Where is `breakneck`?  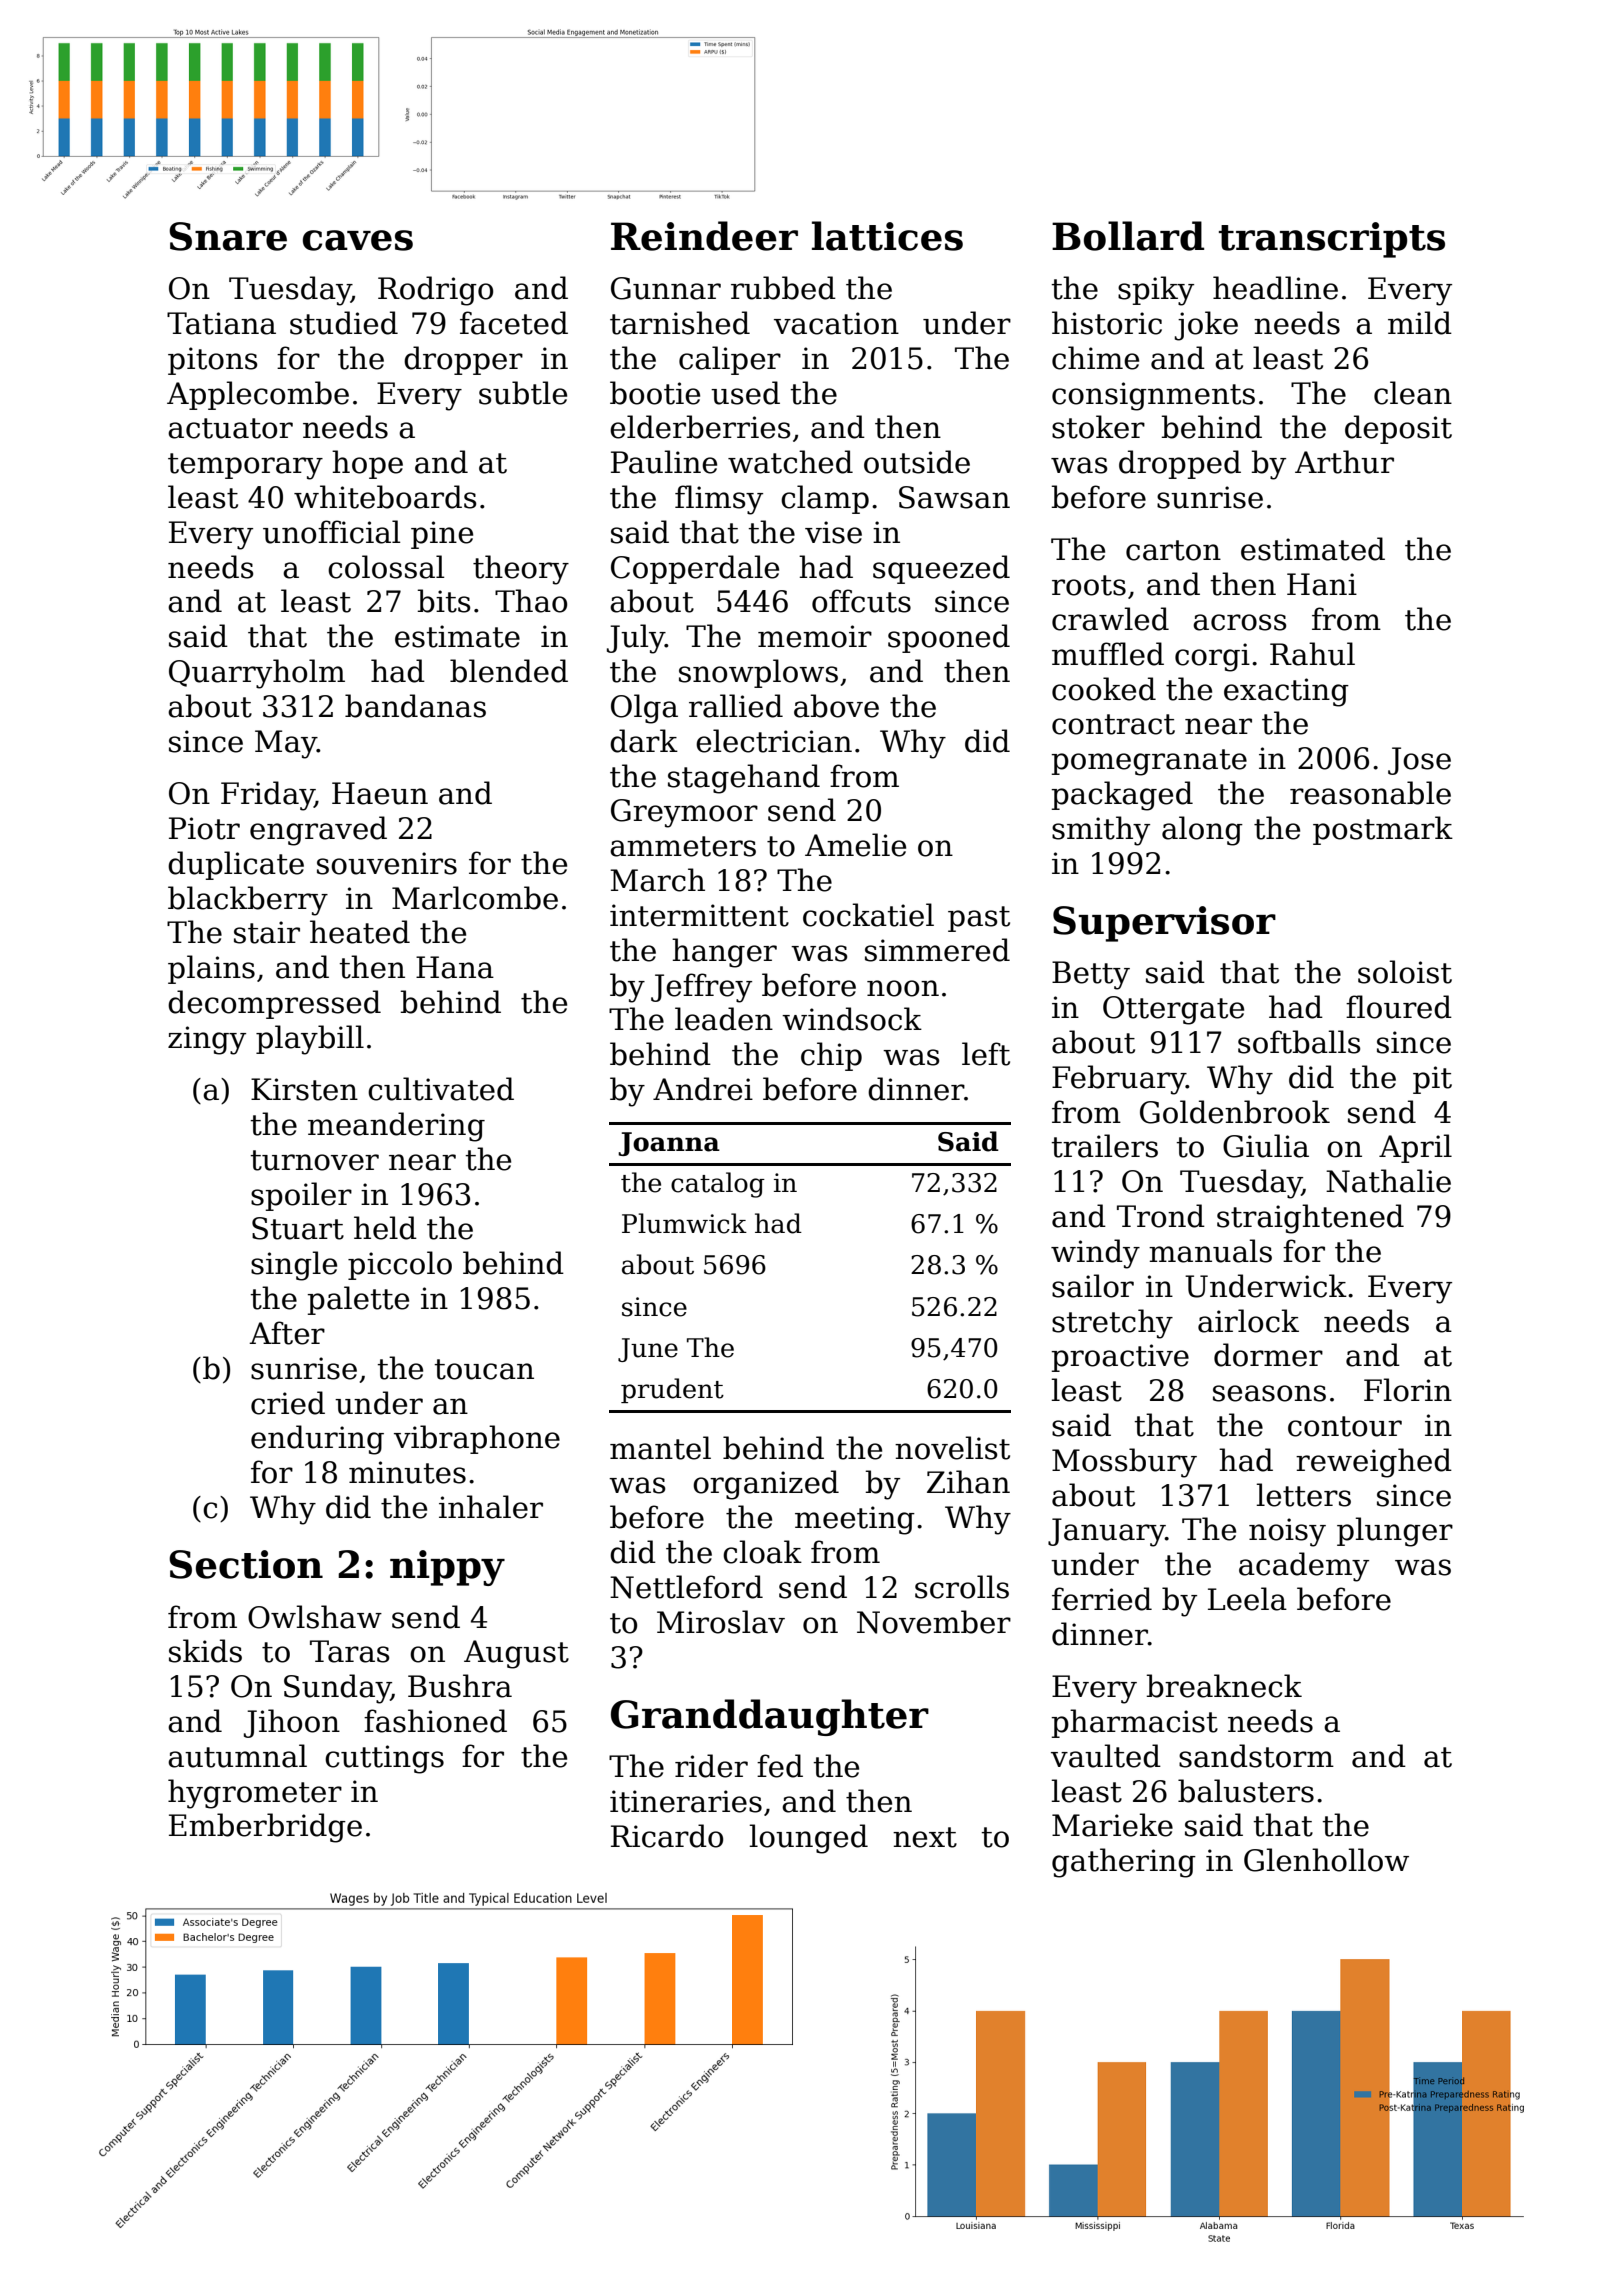 breakneck is located at coordinates (1224, 1686).
